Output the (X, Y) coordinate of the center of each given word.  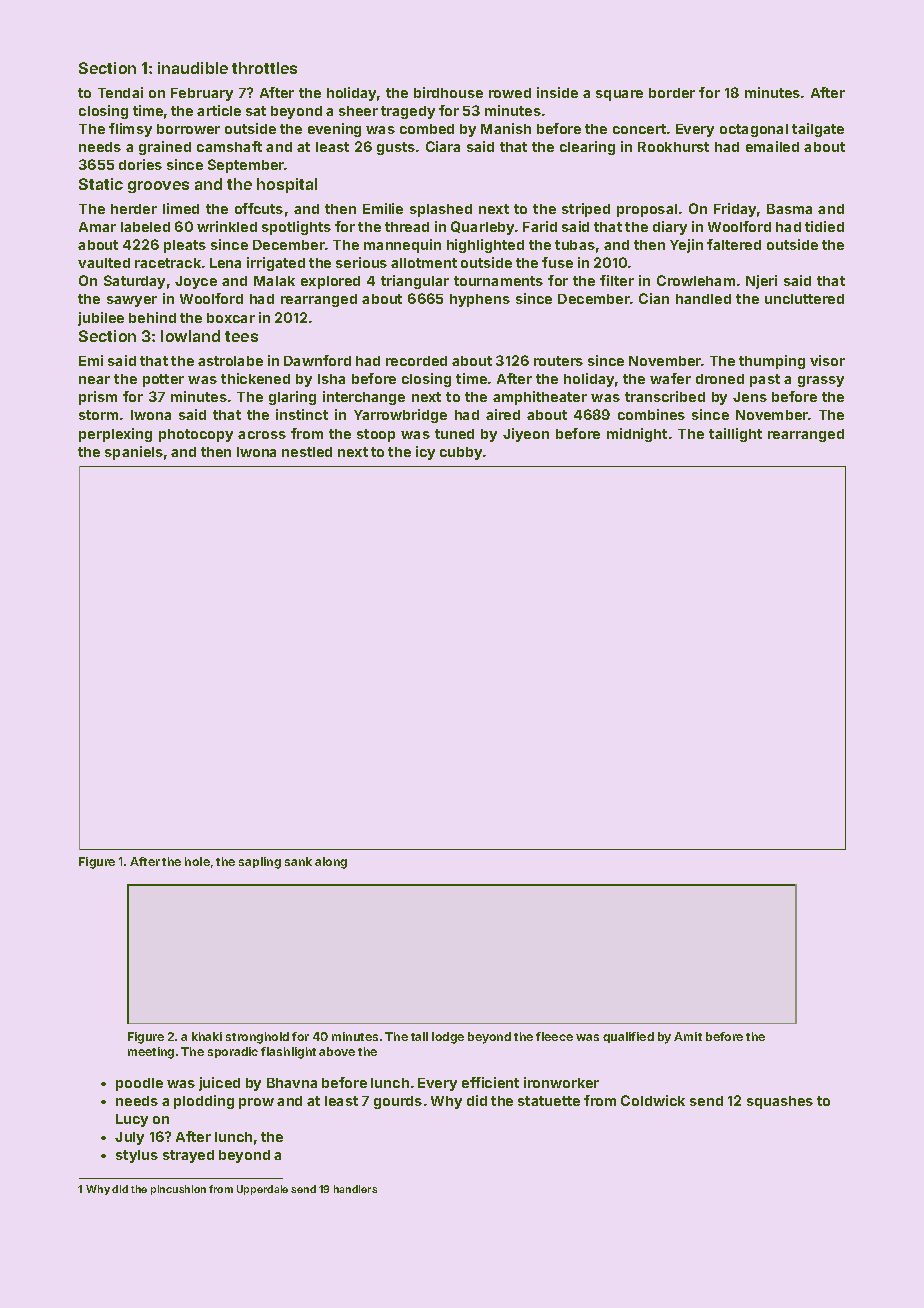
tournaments (498, 281)
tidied (824, 226)
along (331, 863)
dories (140, 164)
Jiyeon (526, 435)
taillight (735, 435)
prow (256, 1103)
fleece (554, 1036)
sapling (260, 863)
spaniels (134, 453)
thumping (772, 362)
